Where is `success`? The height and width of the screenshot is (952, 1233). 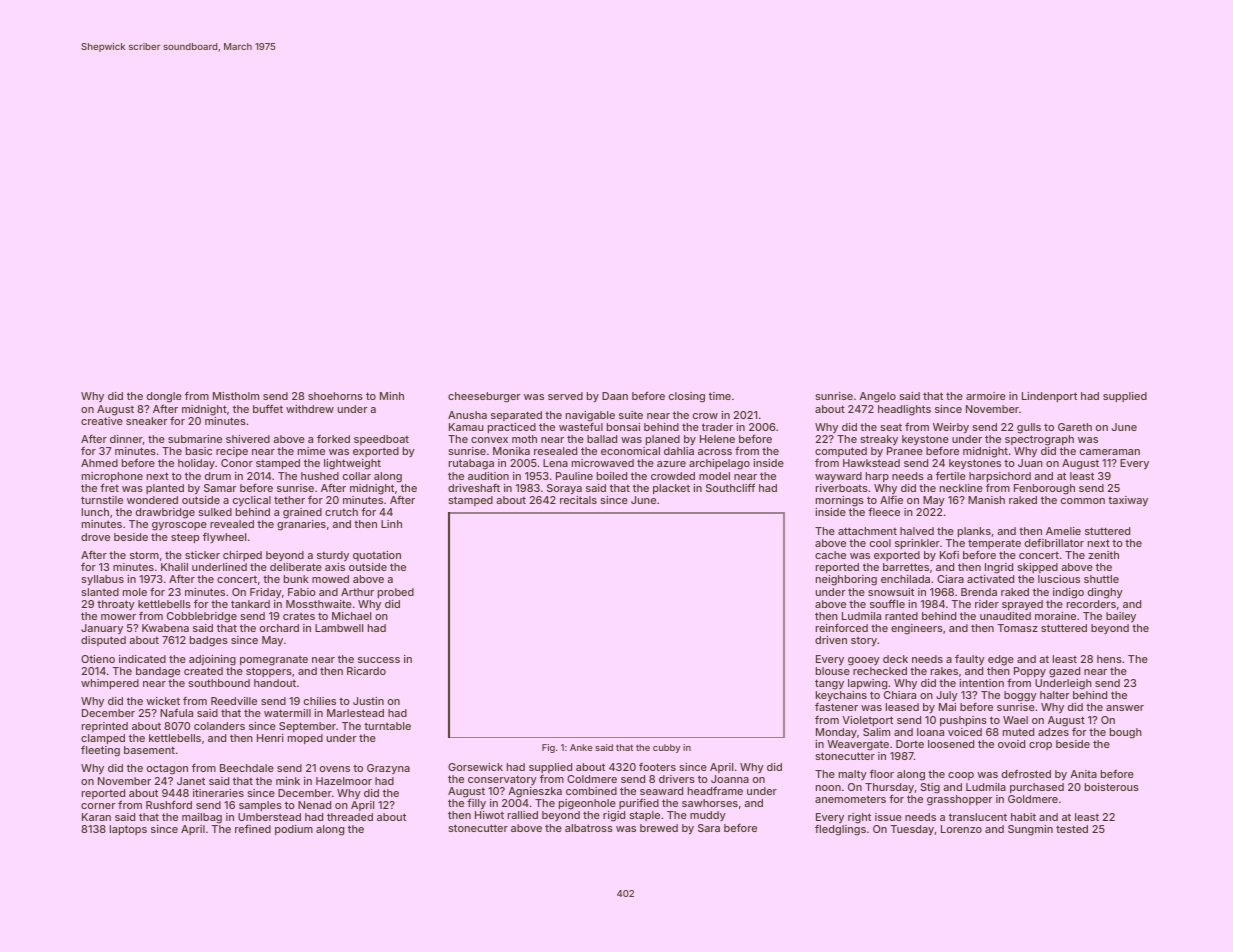
success is located at coordinates (379, 660).
